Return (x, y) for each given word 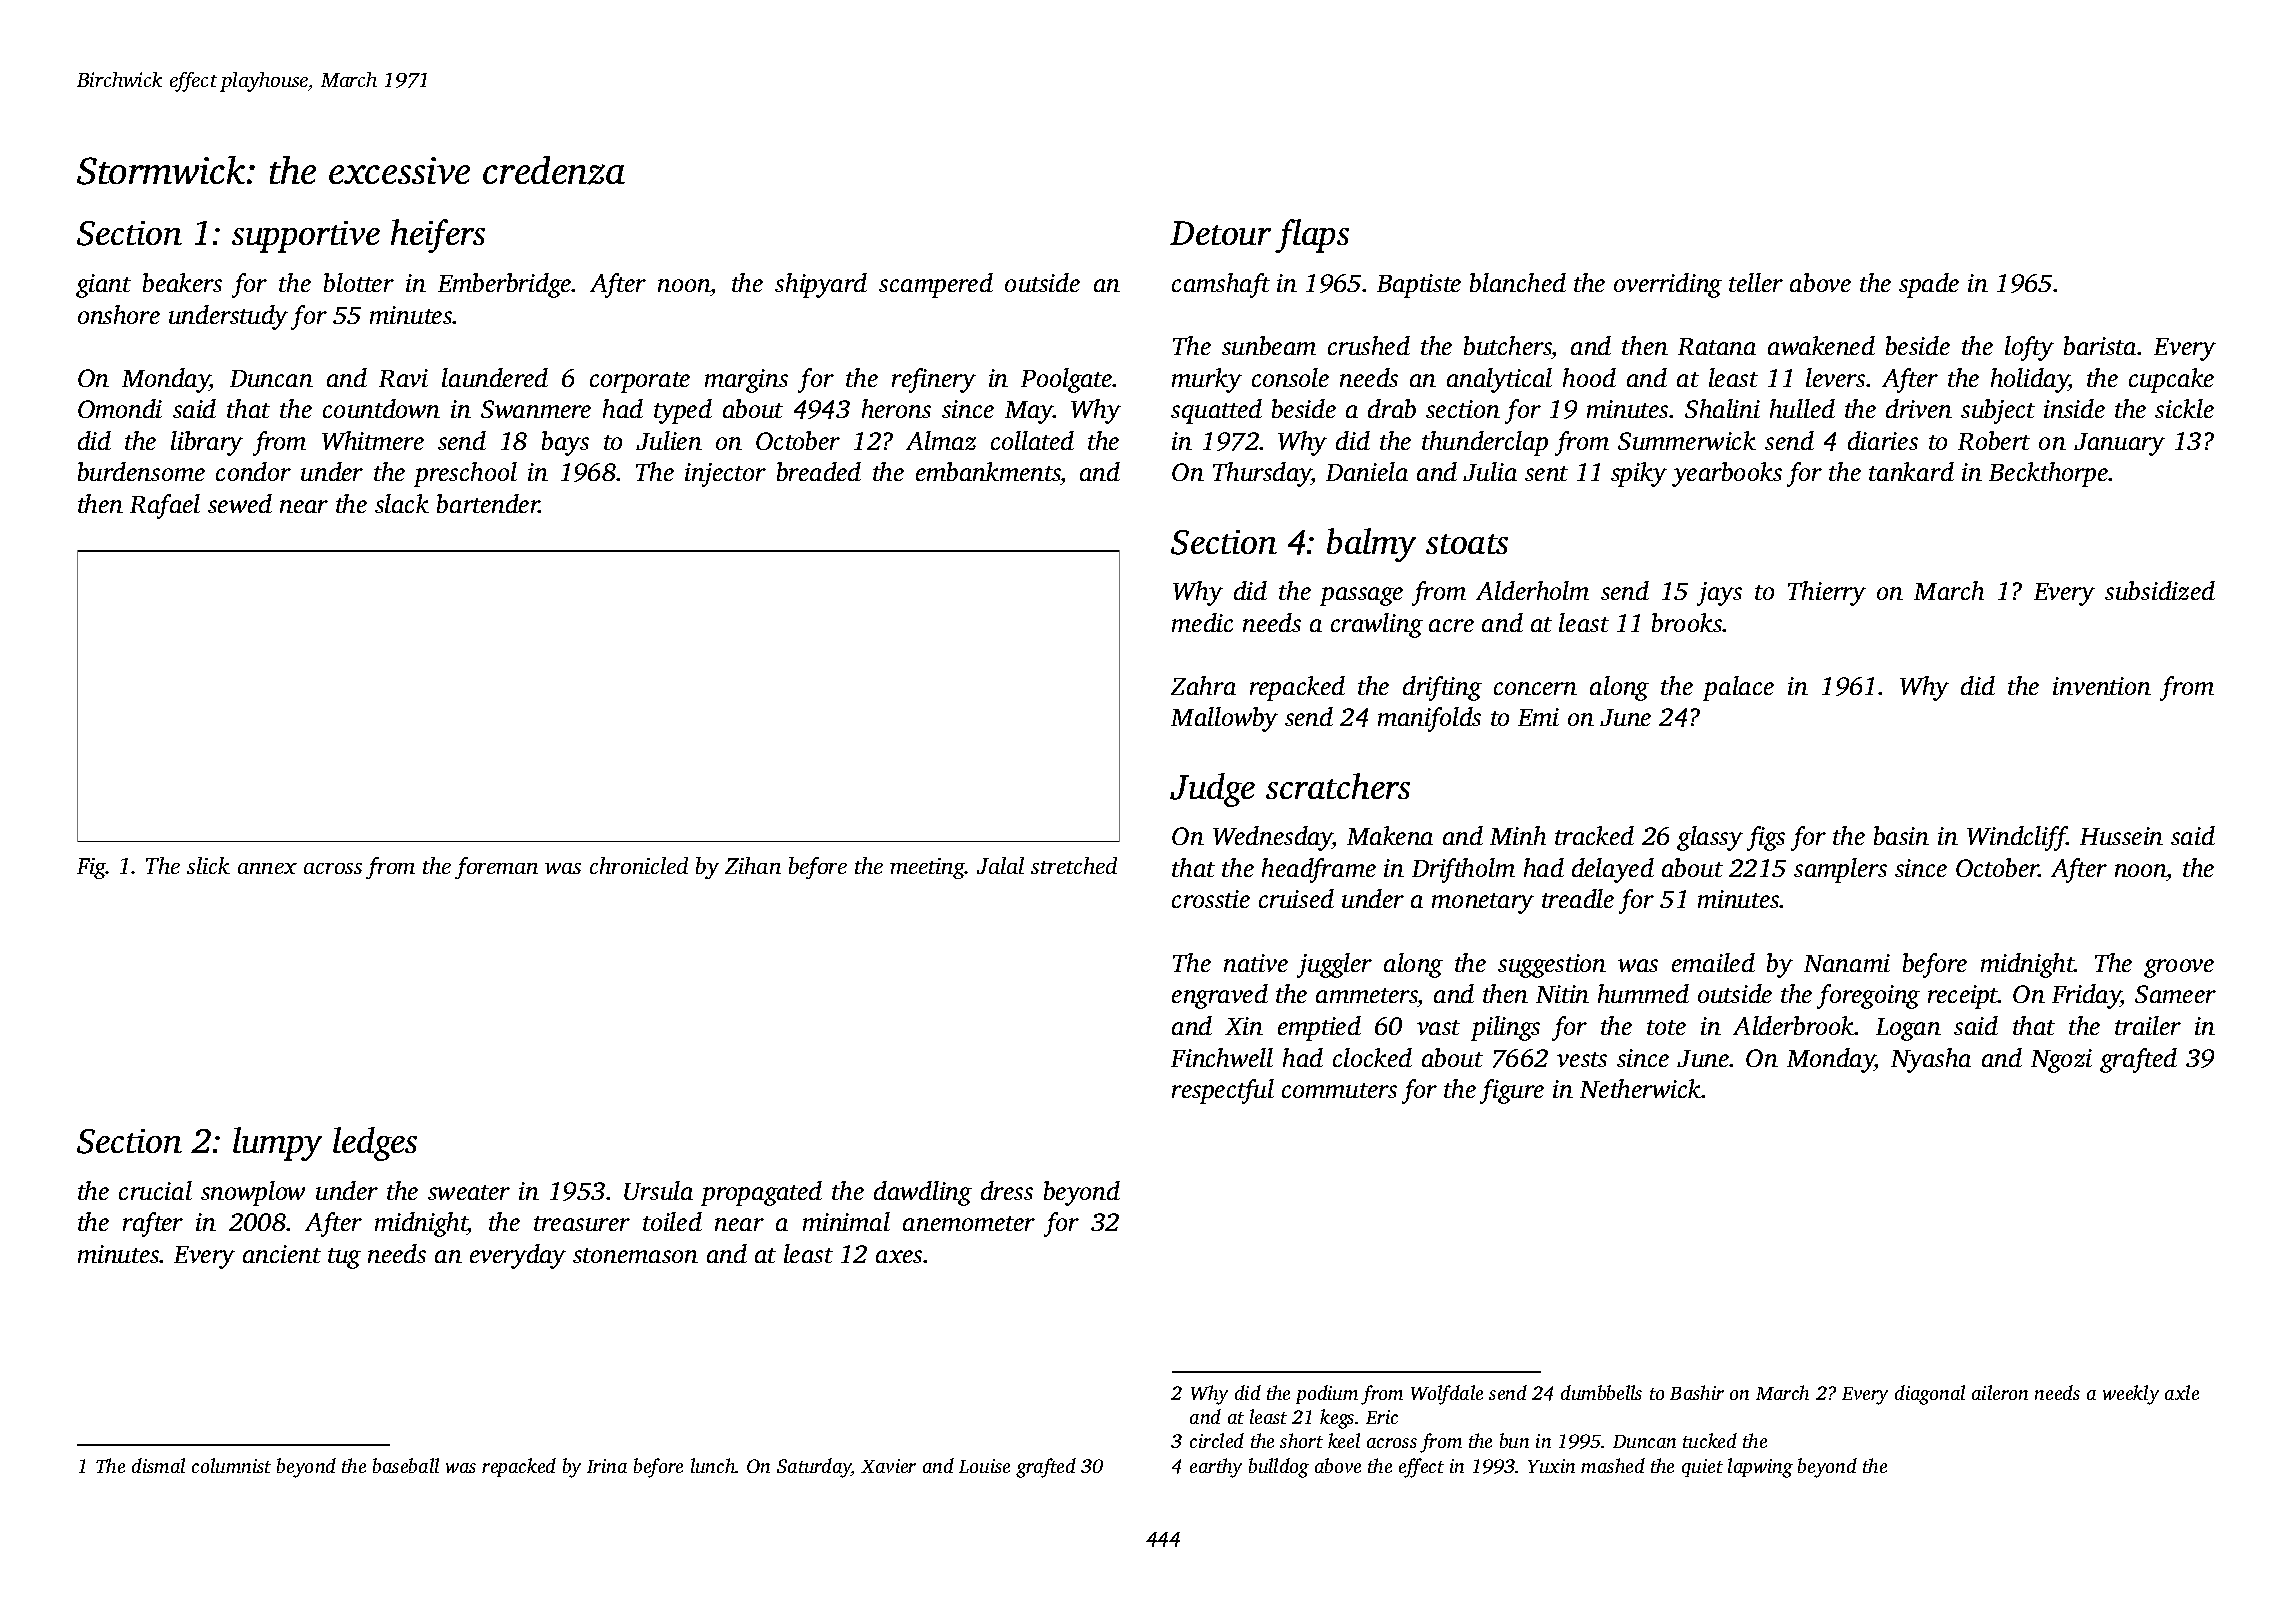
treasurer (582, 1223)
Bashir (1697, 1392)
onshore (119, 314)
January (2119, 444)
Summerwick (1687, 440)
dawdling (923, 1193)
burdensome (141, 471)
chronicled (639, 865)
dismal (158, 1465)
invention (2102, 686)
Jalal (1000, 865)
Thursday (1262, 474)
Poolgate (1067, 380)
